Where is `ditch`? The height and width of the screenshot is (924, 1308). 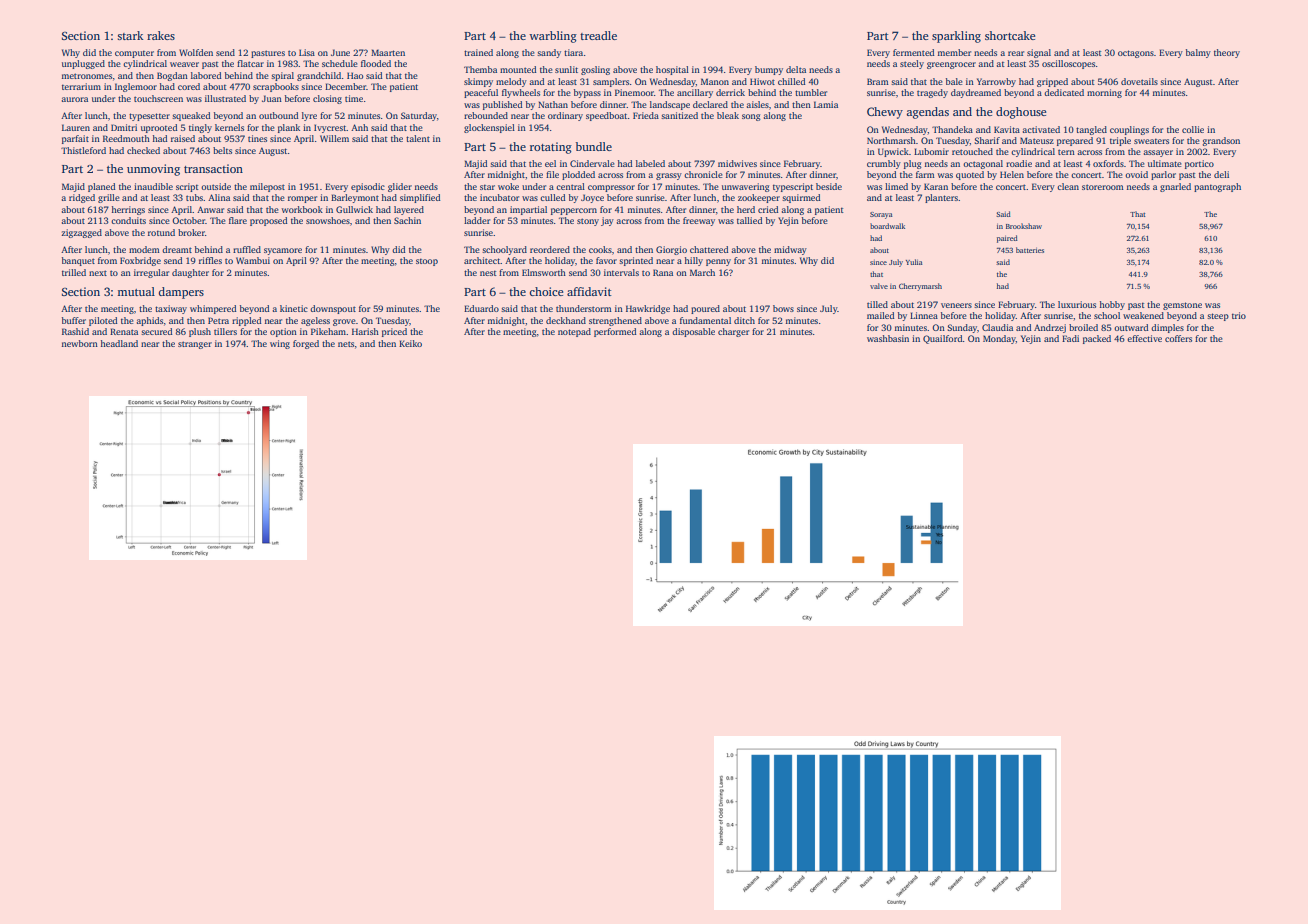
ditch is located at coordinates (744, 320).
